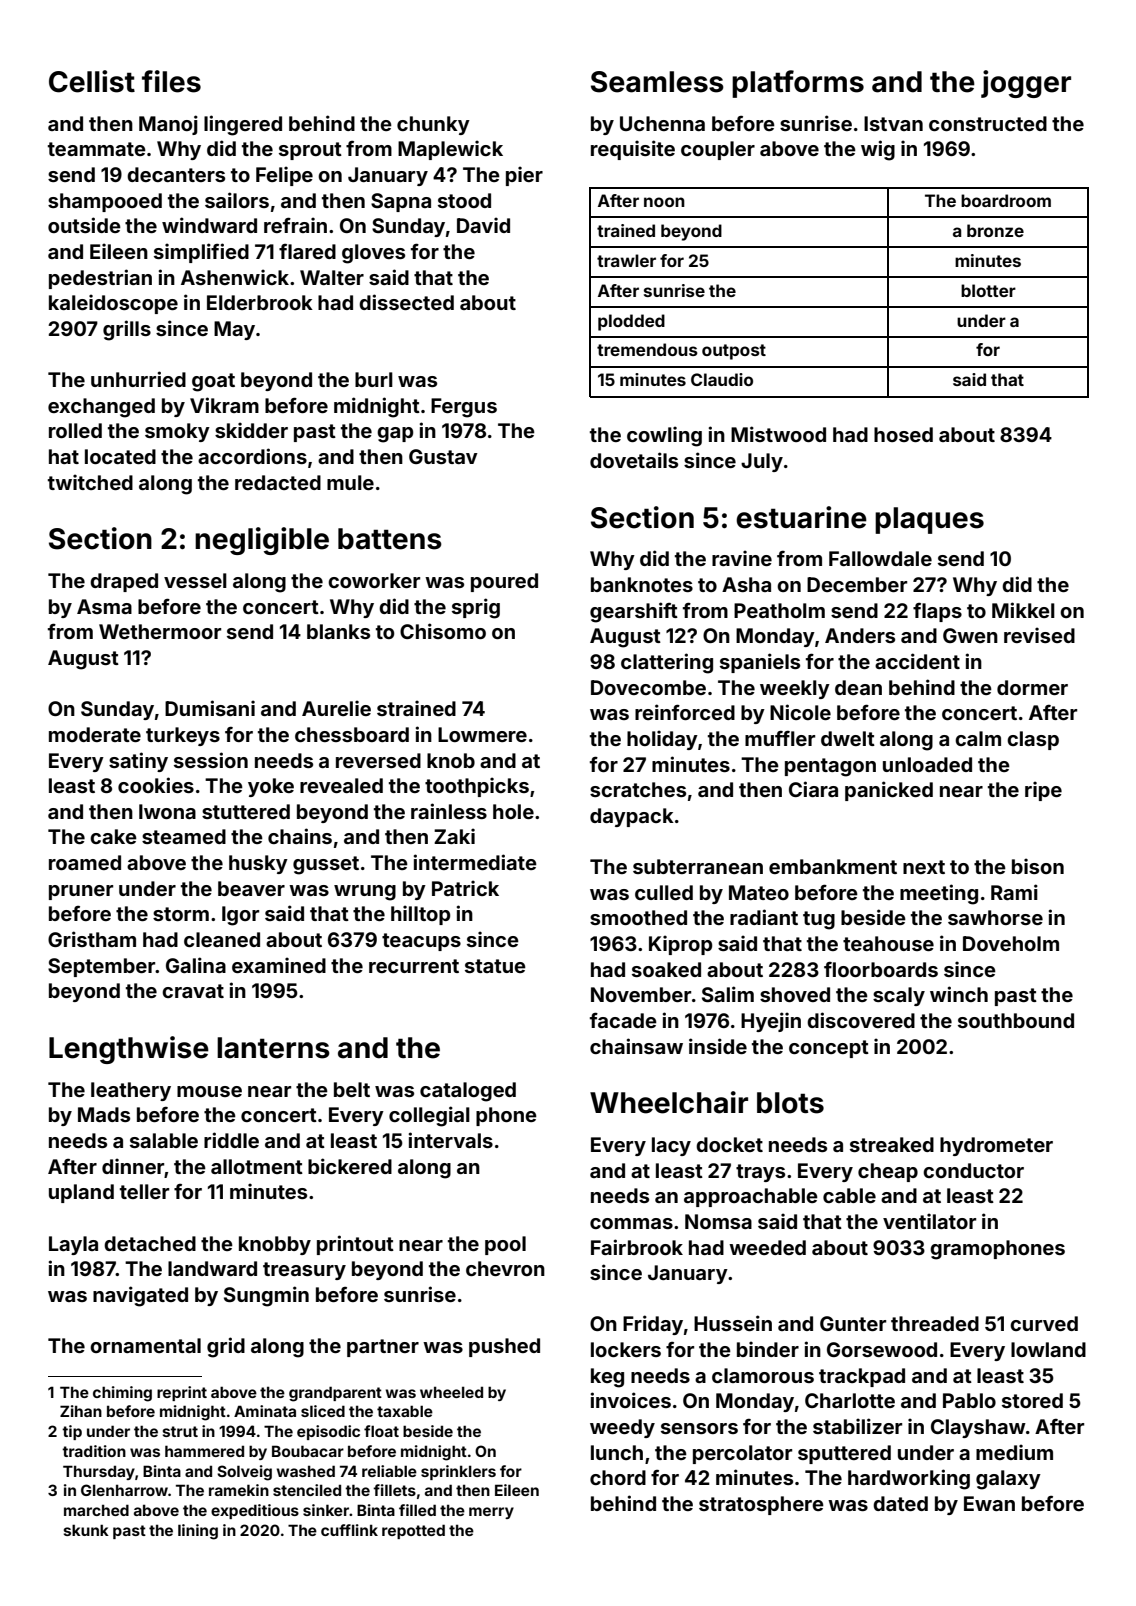 Image resolution: width=1136 pixels, height=1606 pixels. What do you see at coordinates (92, 81) in the page?
I see `Cellist` at bounding box center [92, 81].
